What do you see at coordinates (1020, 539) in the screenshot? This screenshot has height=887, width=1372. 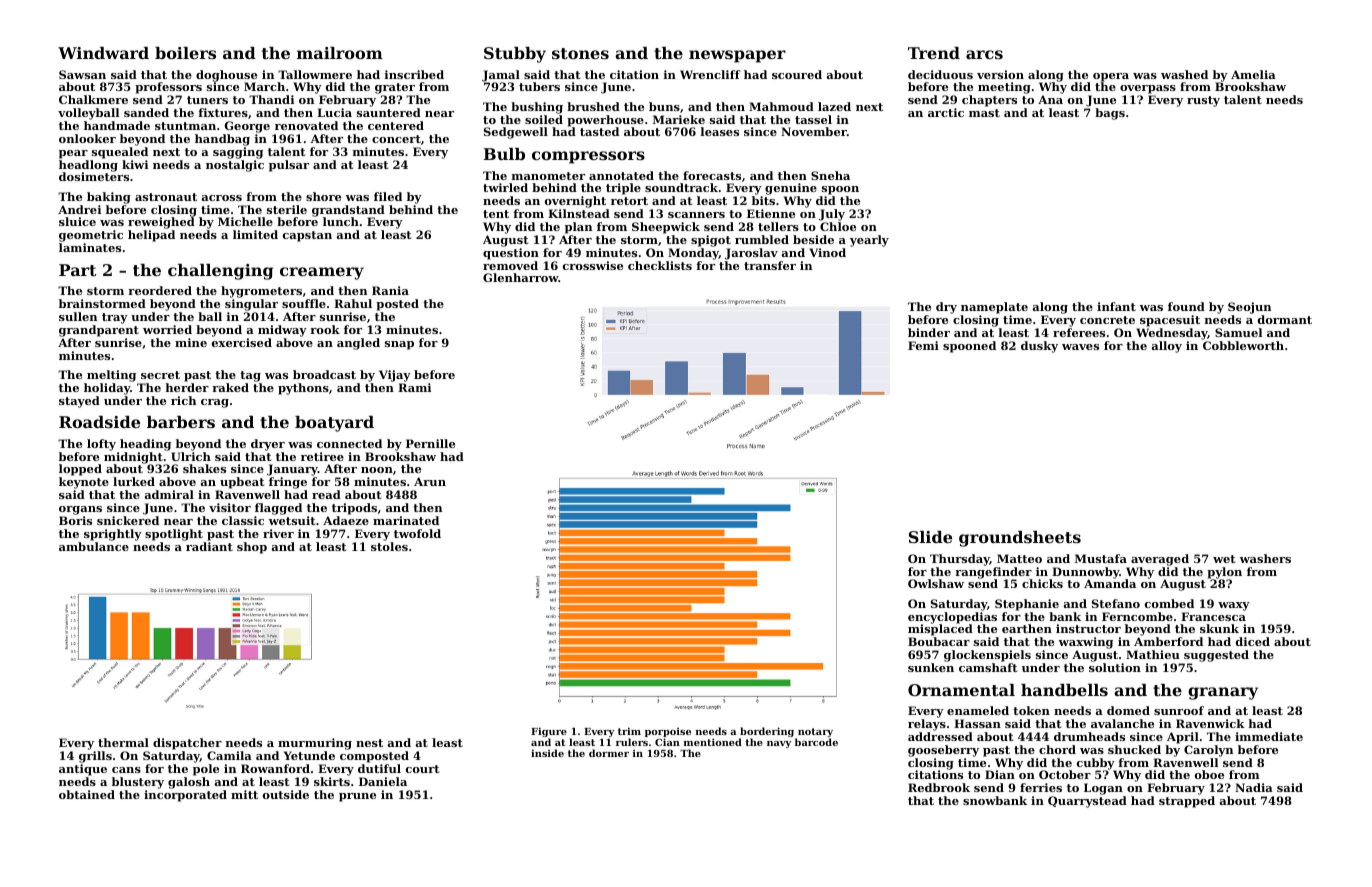 I see `groundsheets` at bounding box center [1020, 539].
